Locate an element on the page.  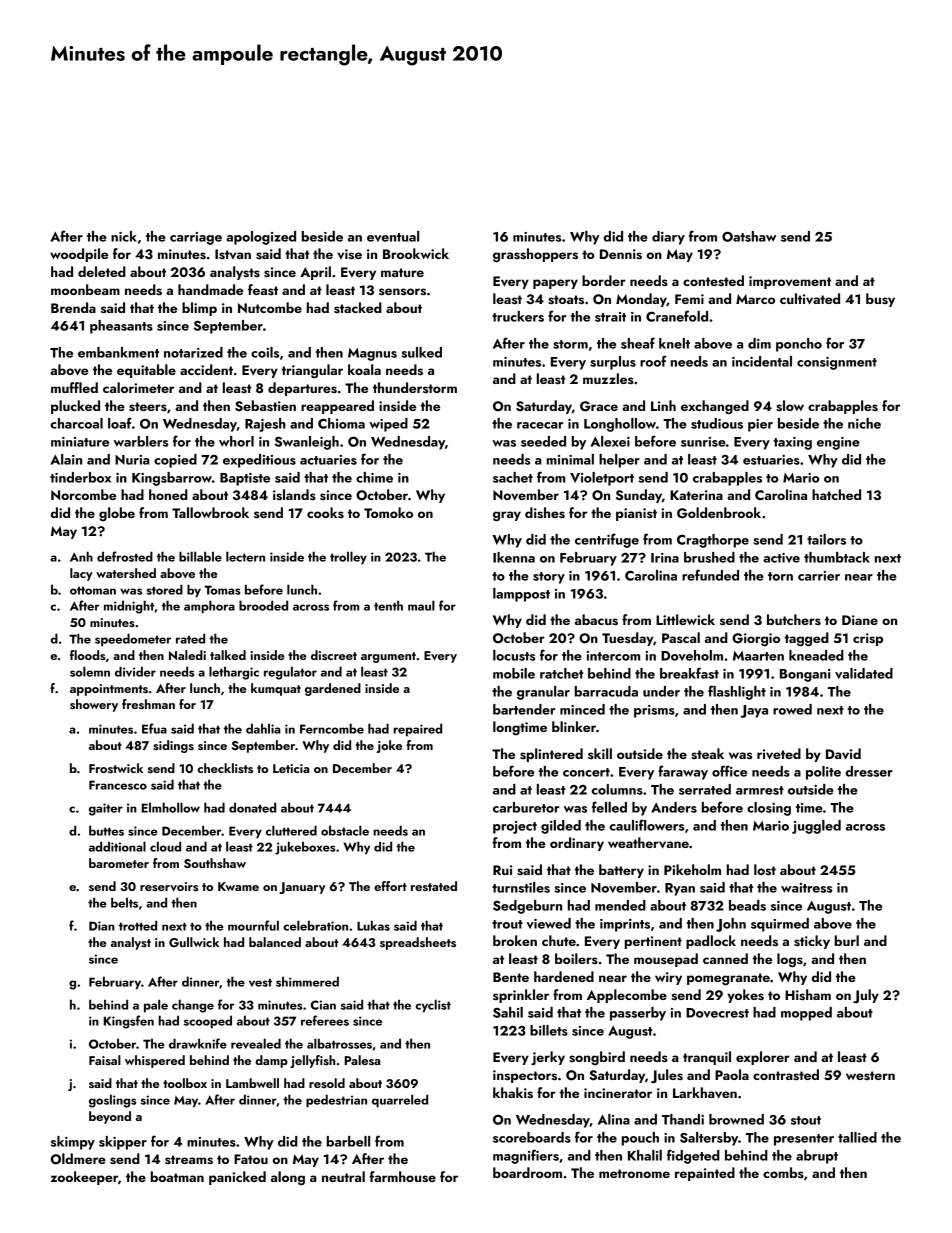
Sebastien is located at coordinates (265, 406).
